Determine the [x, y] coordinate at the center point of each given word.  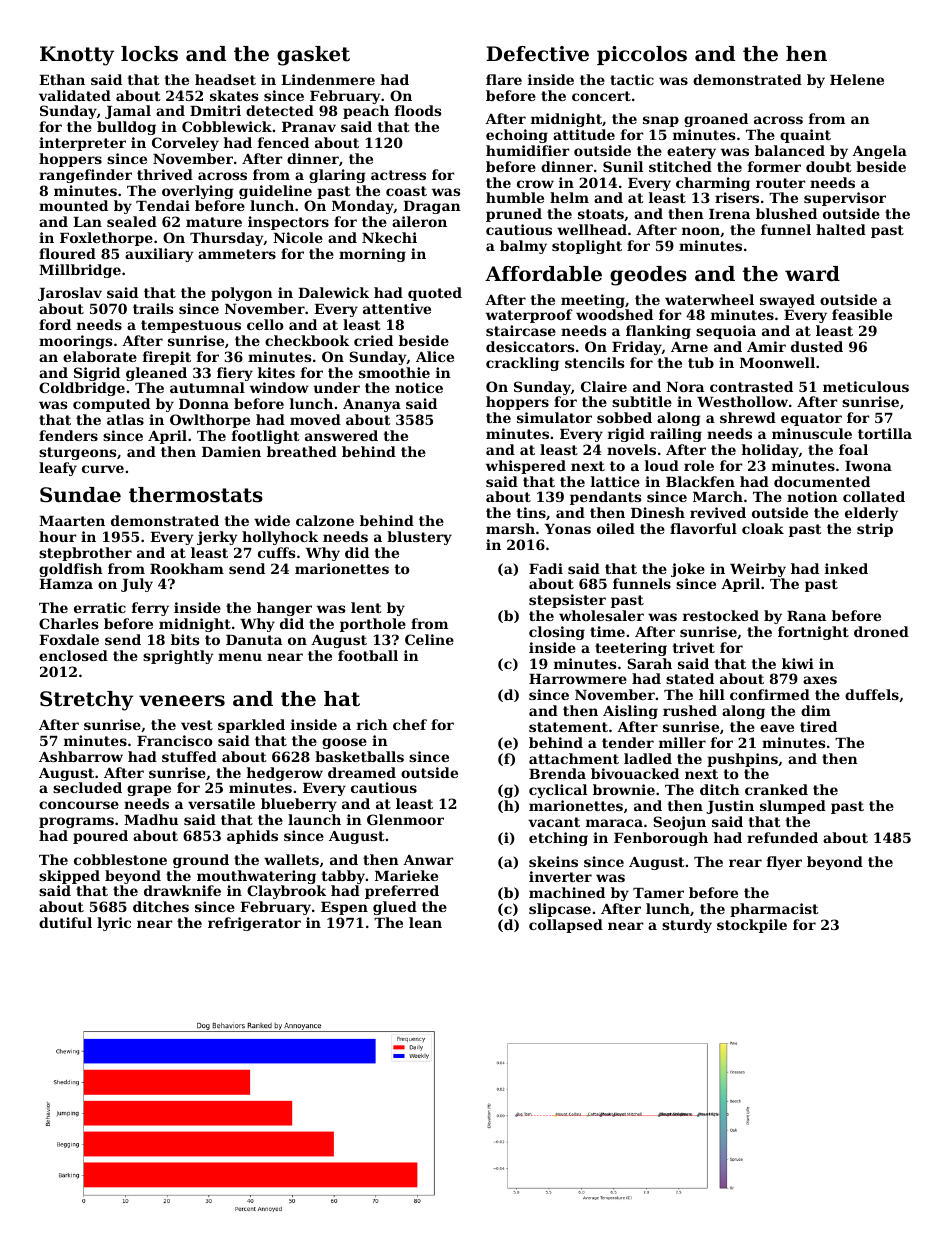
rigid [626, 435]
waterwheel [709, 299]
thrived [165, 174]
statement [568, 727]
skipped [69, 877]
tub [701, 362]
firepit [167, 358]
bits [185, 639]
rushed [690, 710]
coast [406, 191]
